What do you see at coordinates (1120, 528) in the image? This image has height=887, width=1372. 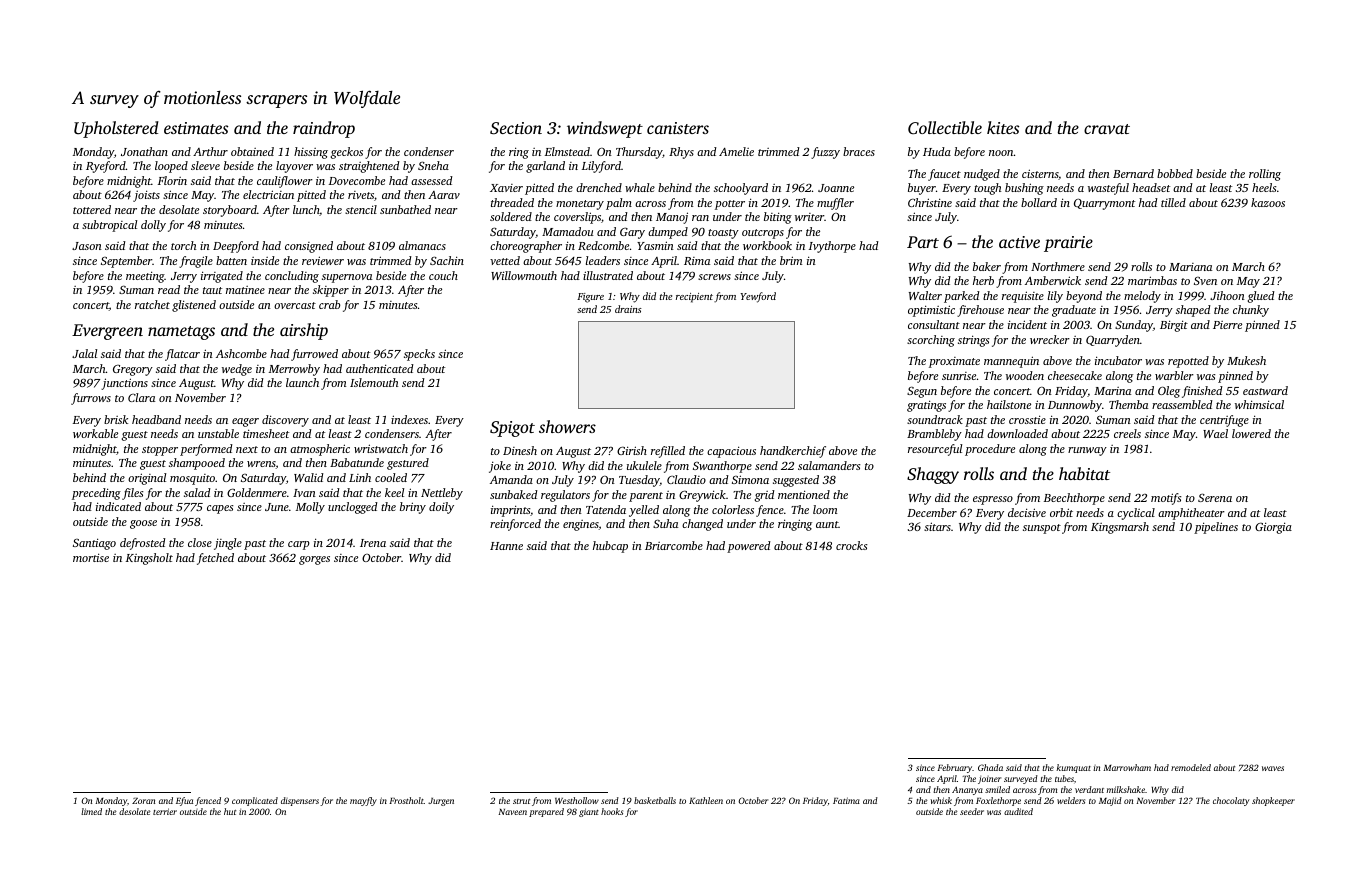 I see `Kingsmarsh` at bounding box center [1120, 528].
